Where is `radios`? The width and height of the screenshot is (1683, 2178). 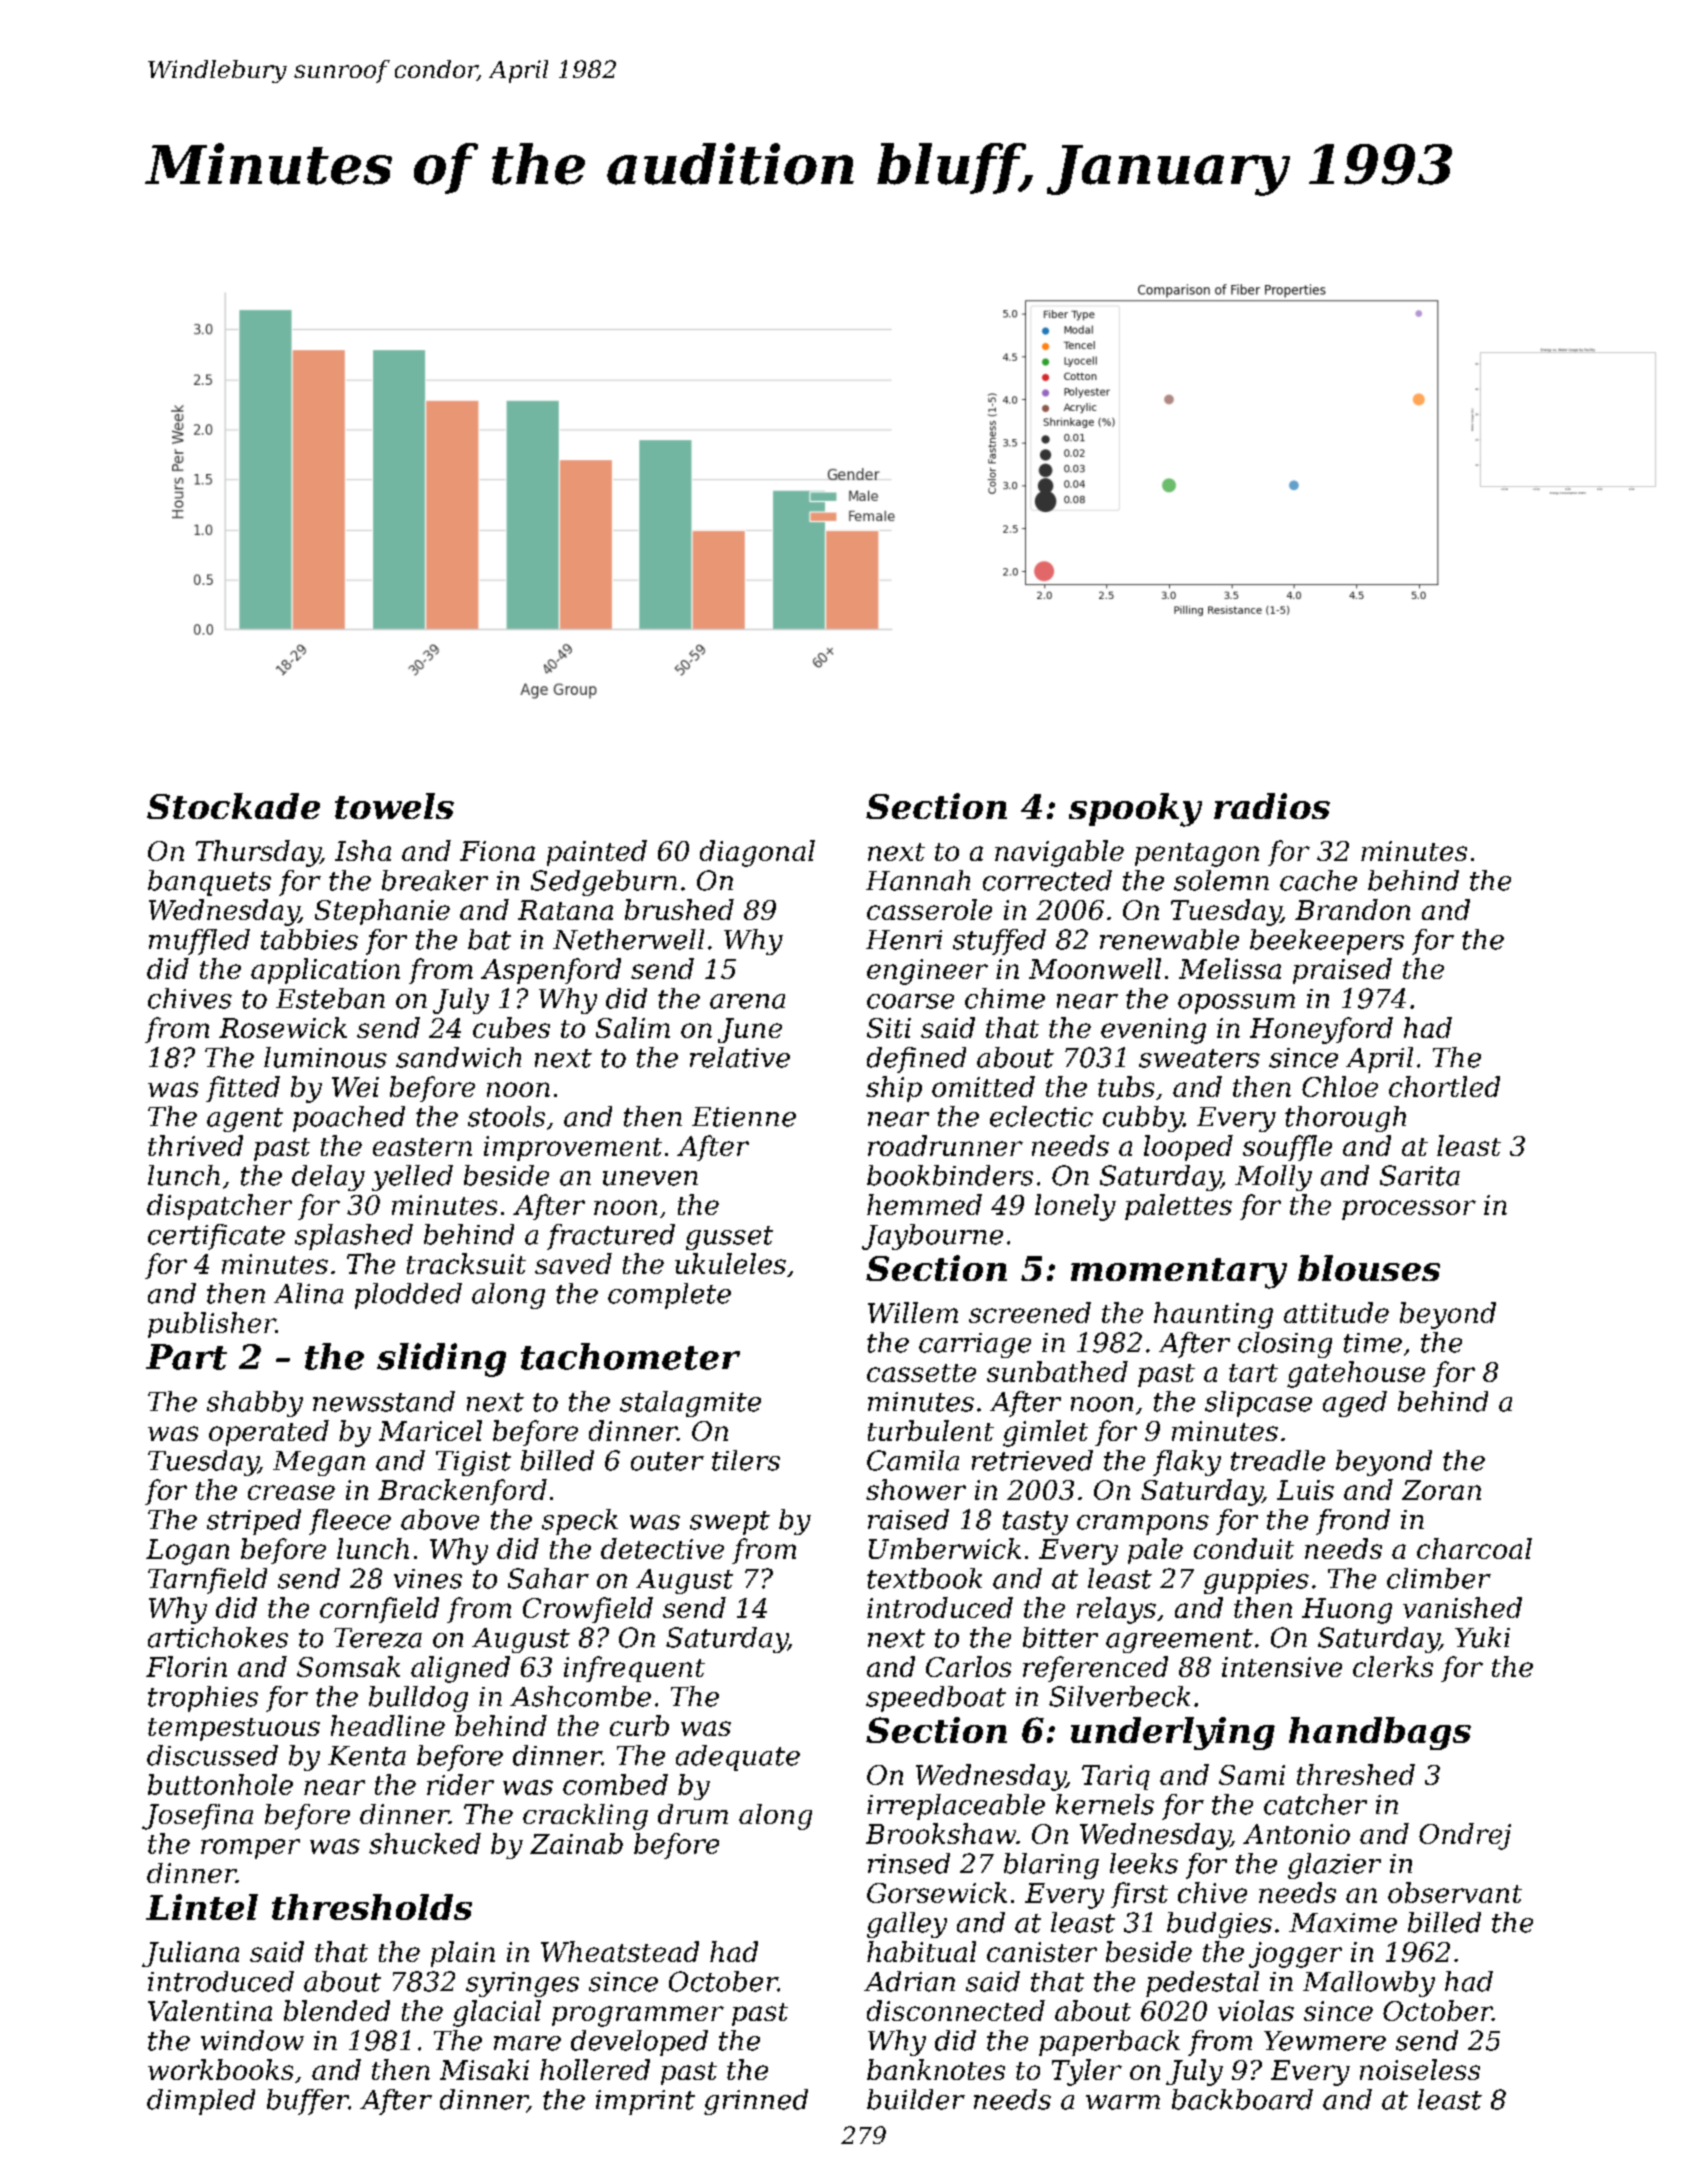
radios is located at coordinates (1272, 806).
